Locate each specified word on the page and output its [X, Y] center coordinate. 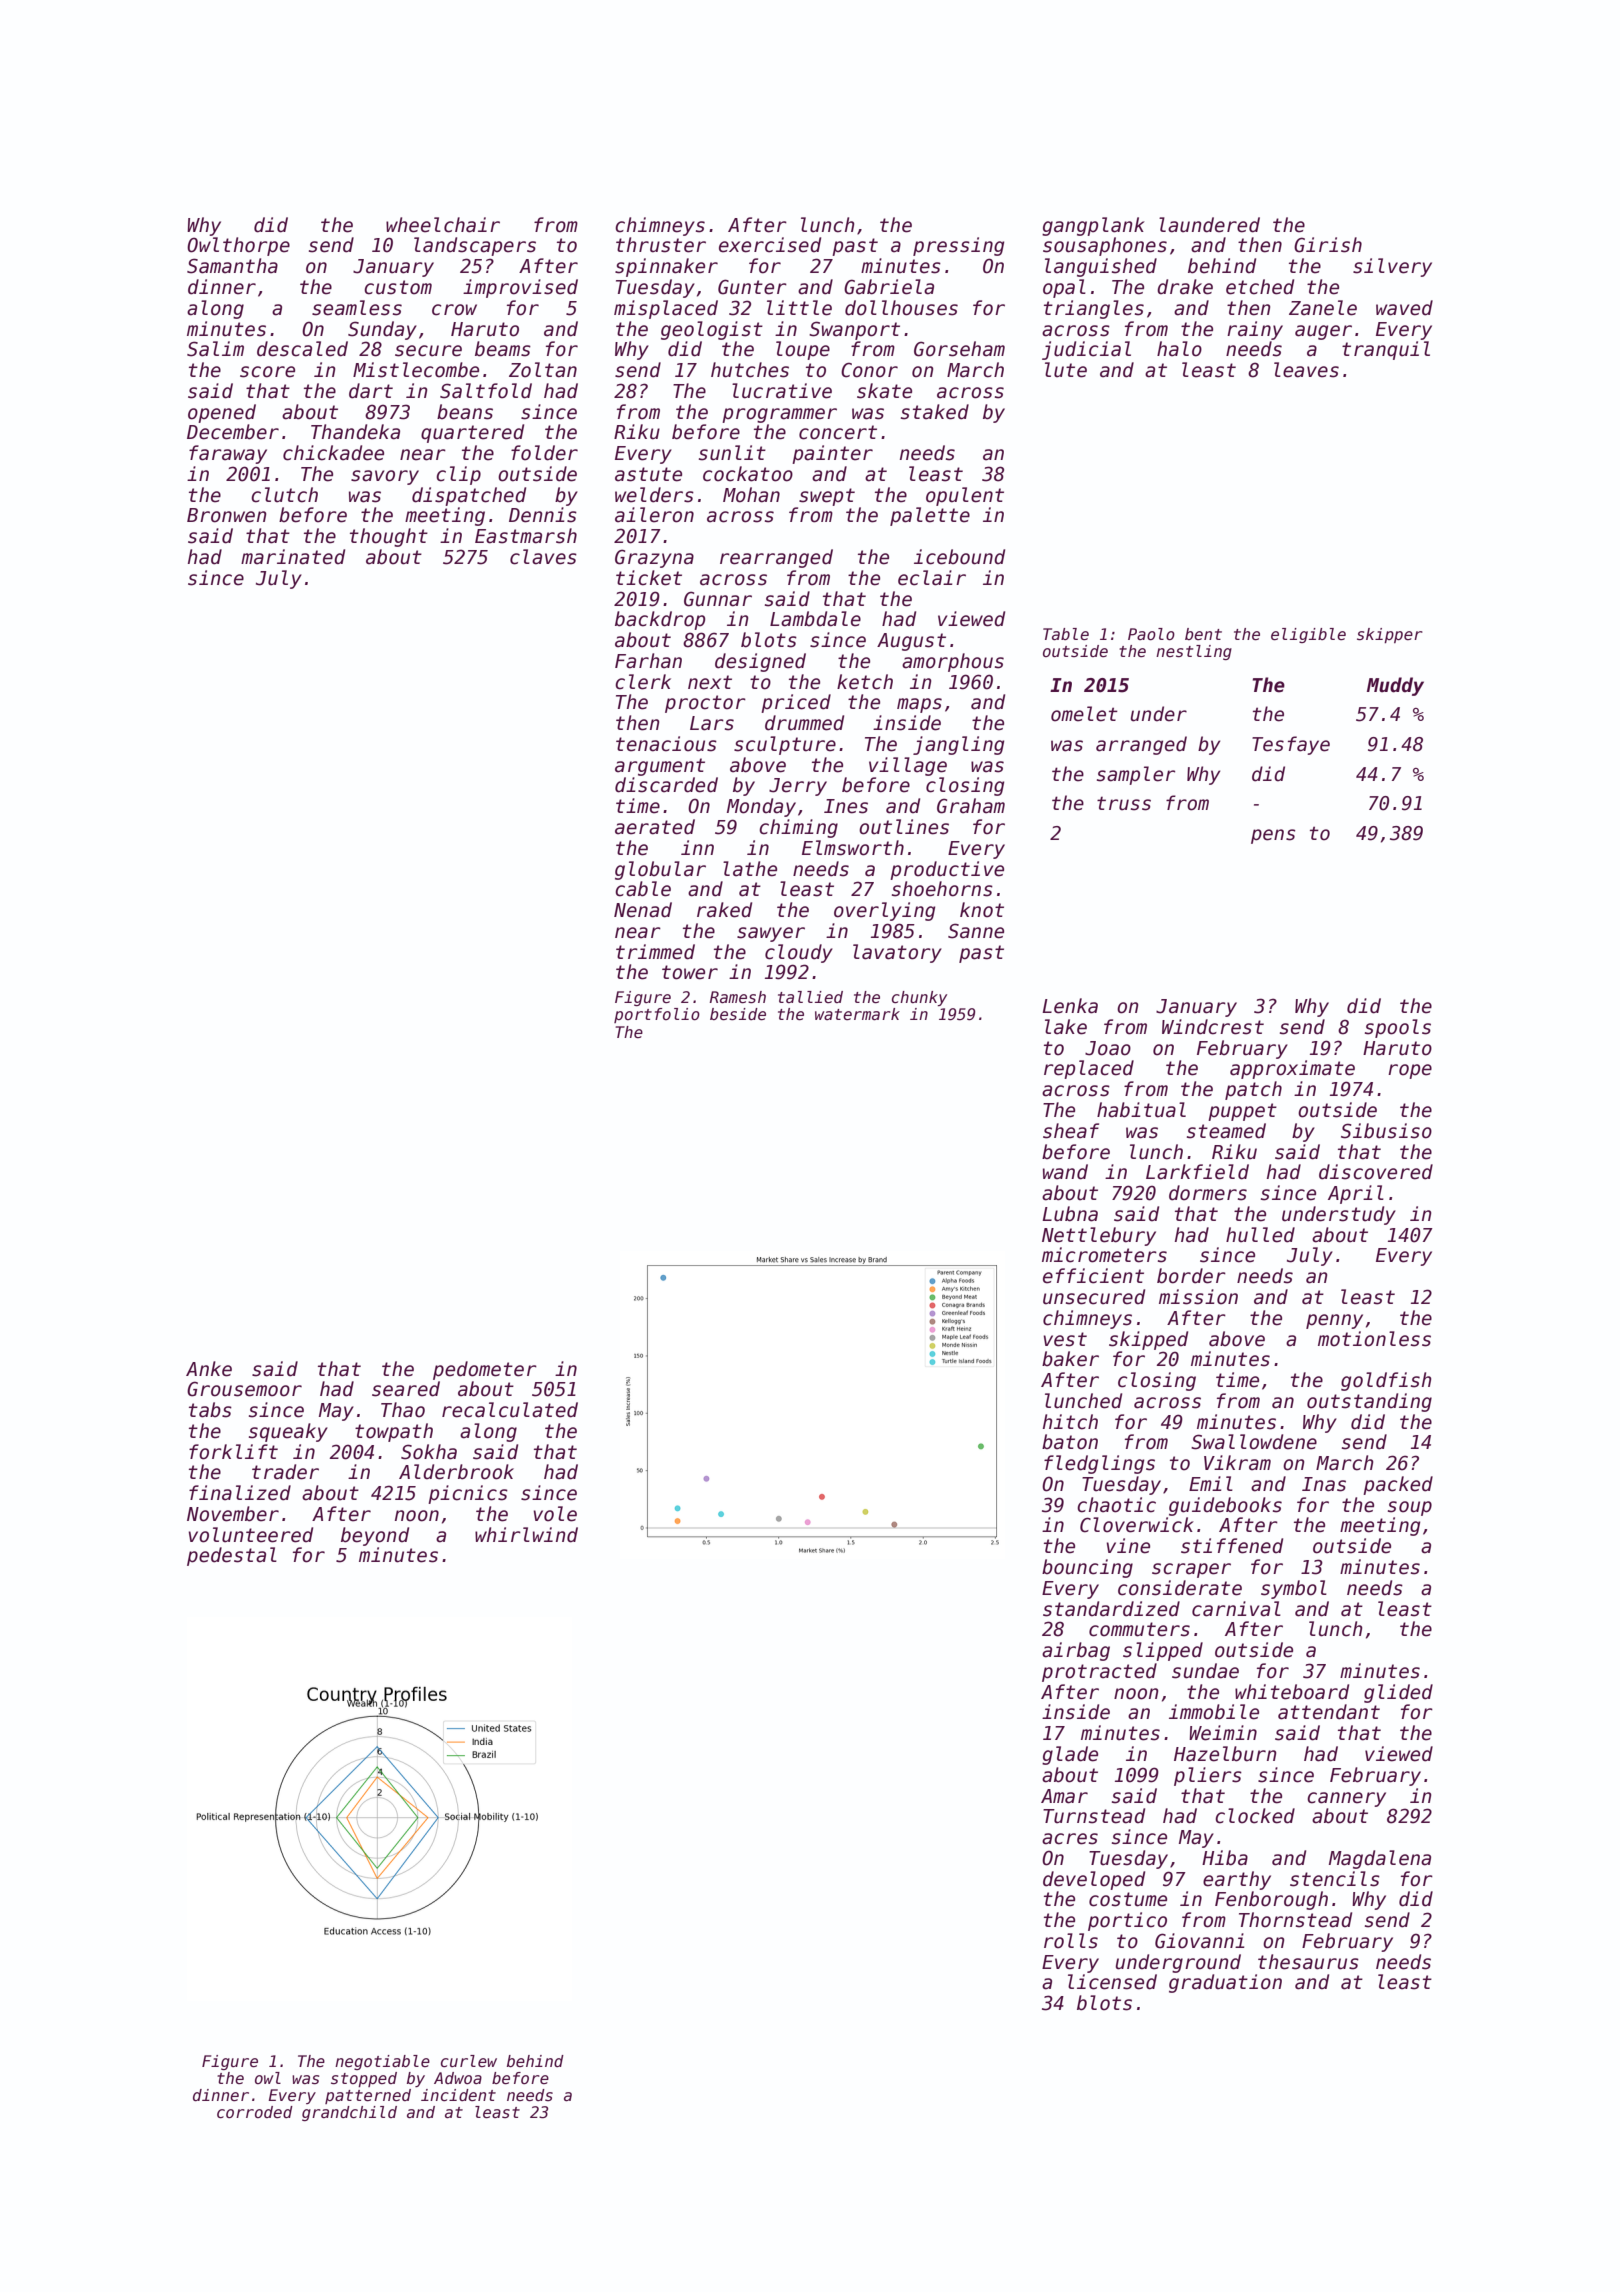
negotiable [382, 2062]
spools [1398, 1028]
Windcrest [1213, 1027]
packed [1398, 1485]
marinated [293, 557]
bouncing [1087, 1568]
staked [935, 412]
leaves [1306, 370]
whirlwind [526, 1535]
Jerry [798, 787]
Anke [209, 1369]
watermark [857, 1014]
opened [222, 413]
